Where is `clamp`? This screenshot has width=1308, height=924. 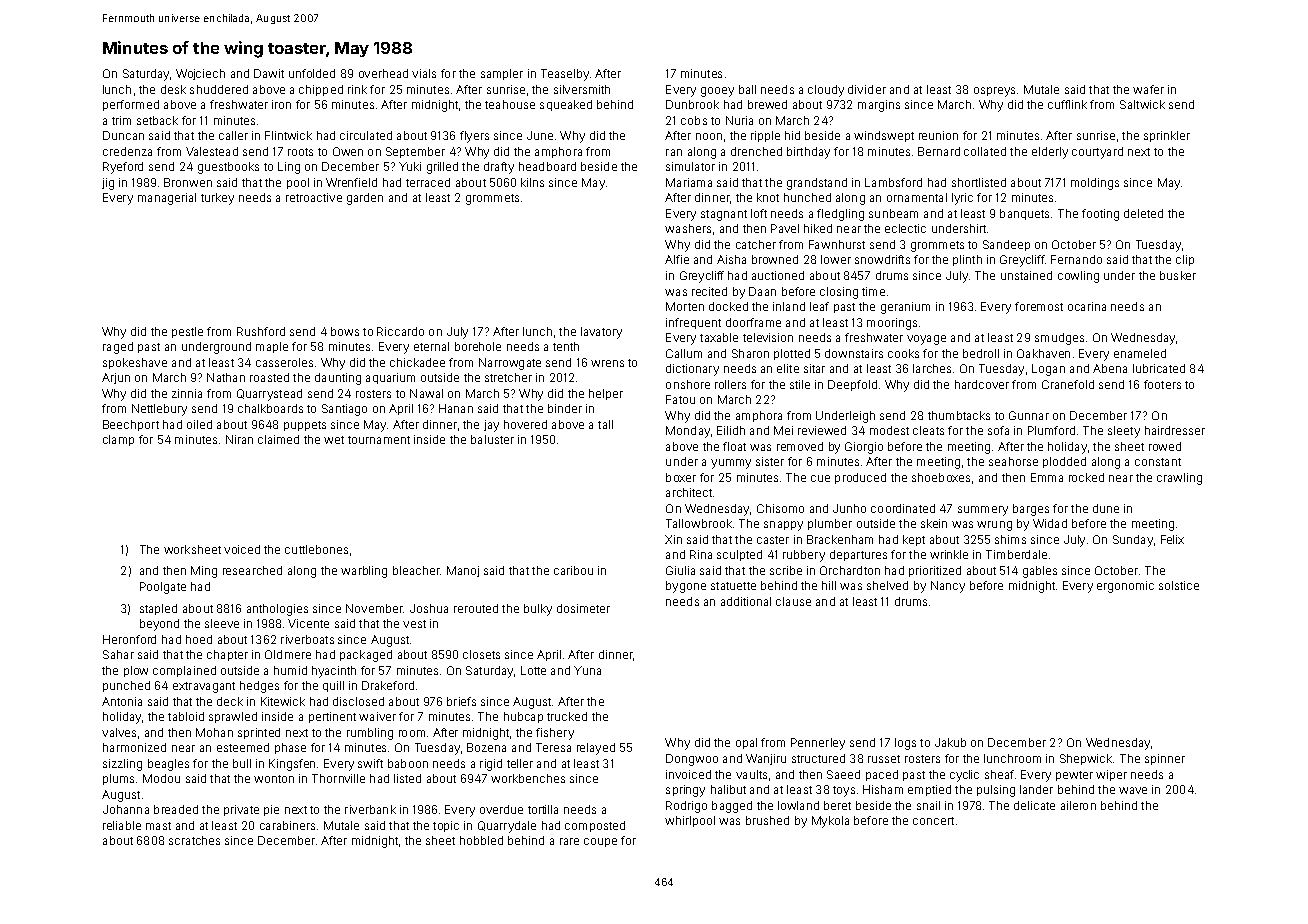
clamp is located at coordinates (118, 440).
